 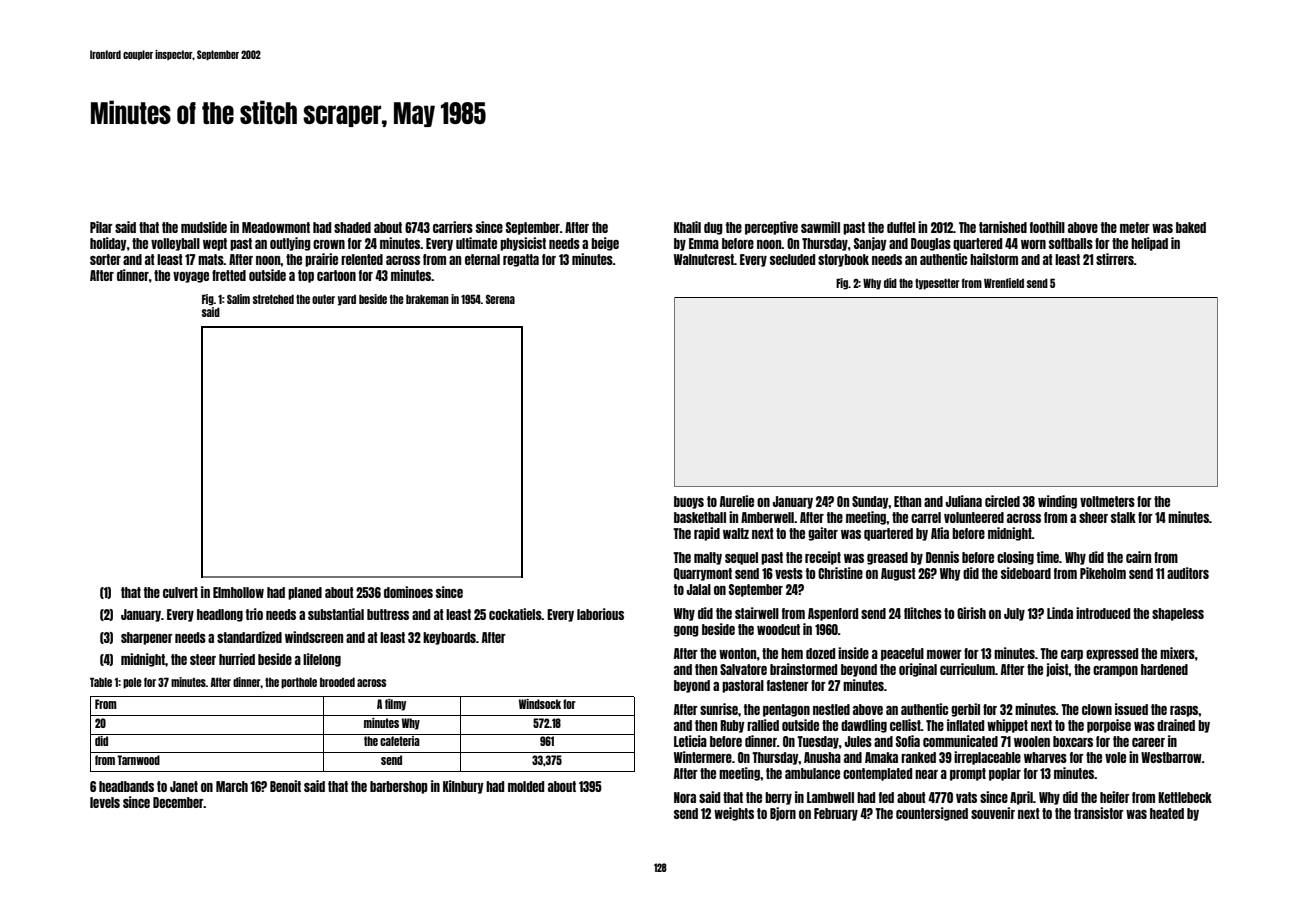 I want to click on shaded, so click(x=352, y=227).
